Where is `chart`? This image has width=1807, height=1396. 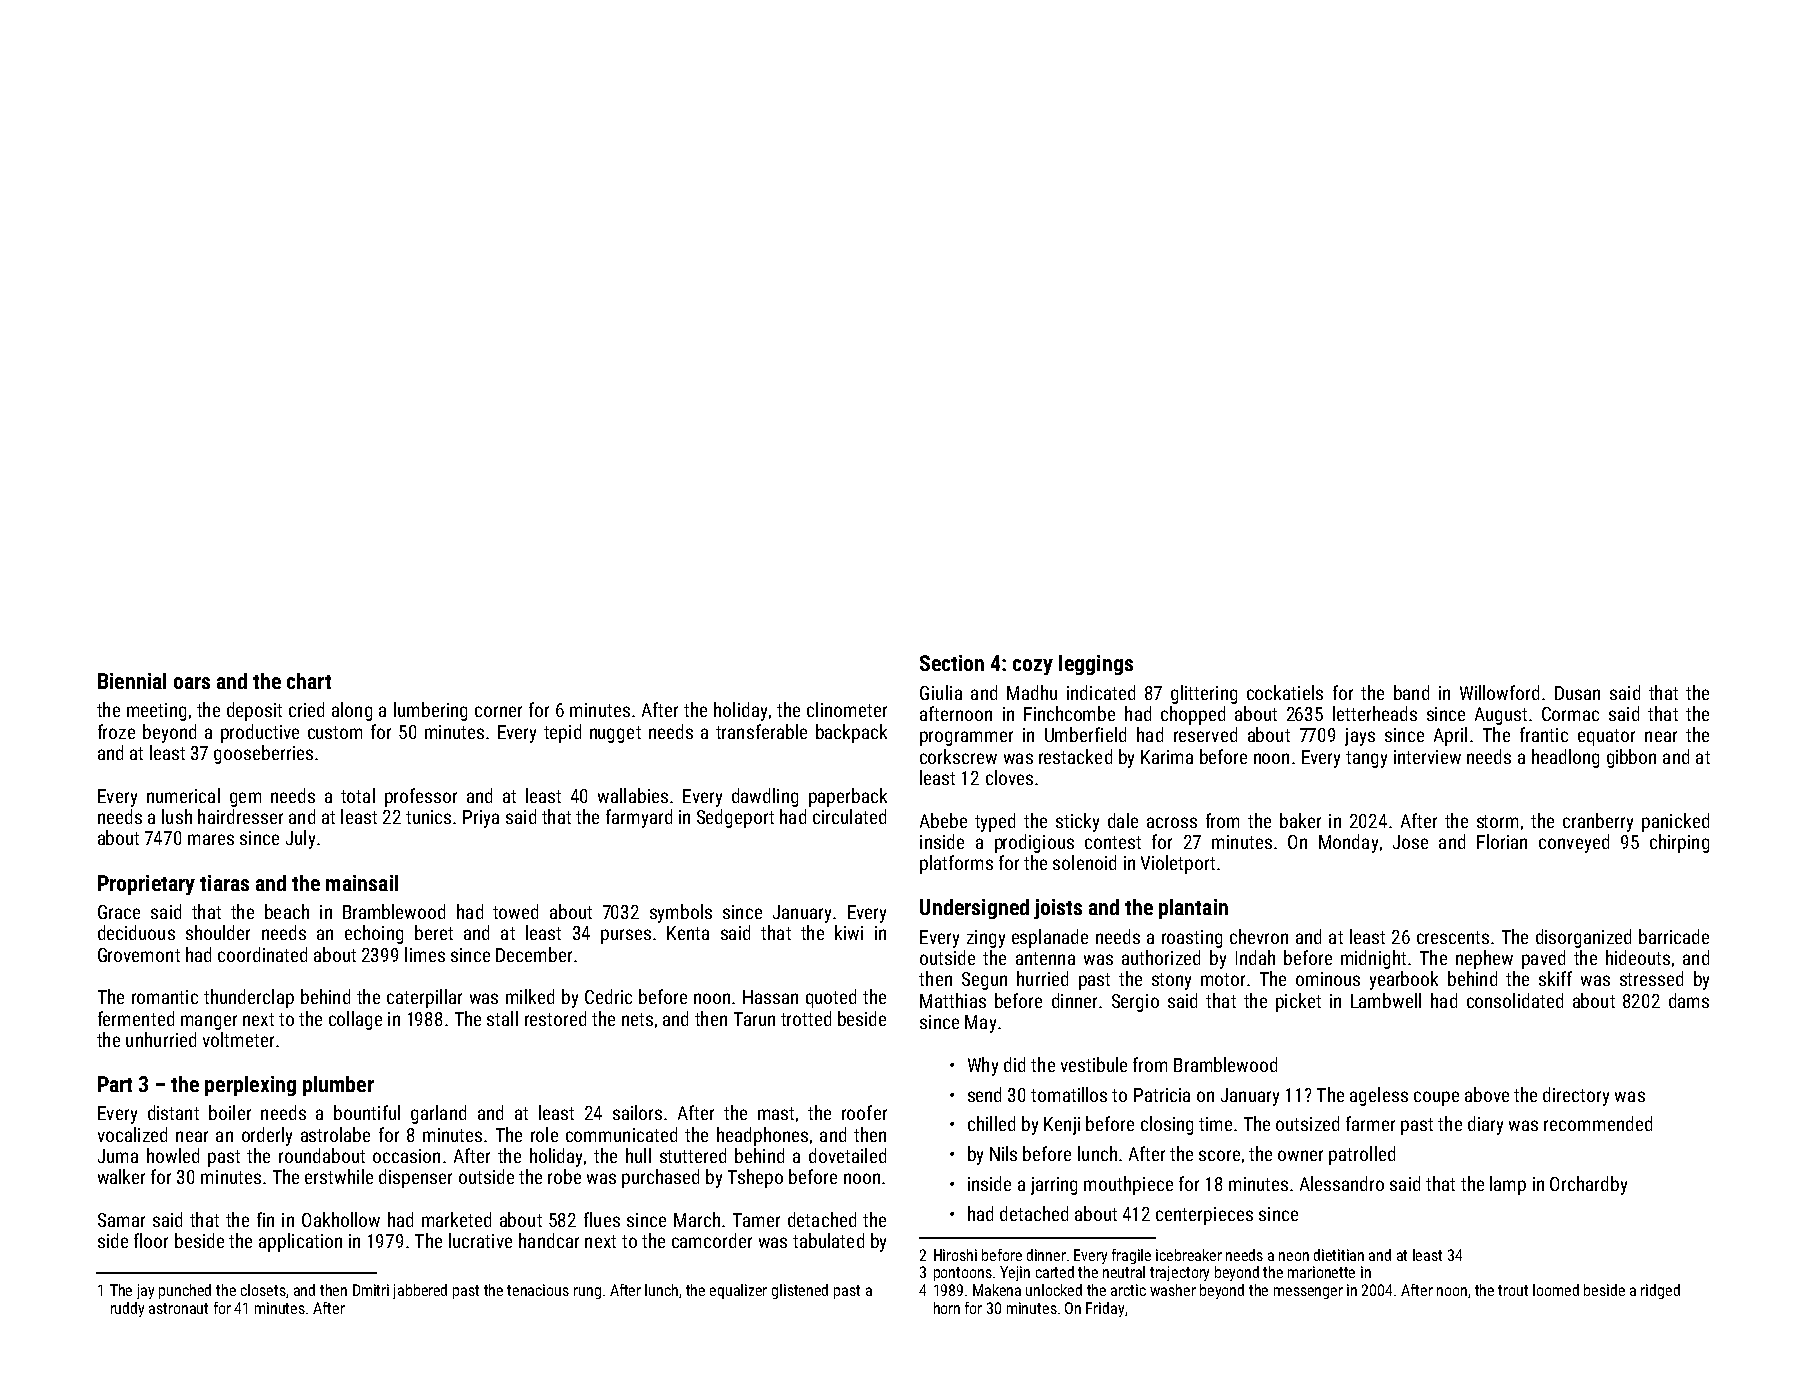
chart is located at coordinates (309, 681).
